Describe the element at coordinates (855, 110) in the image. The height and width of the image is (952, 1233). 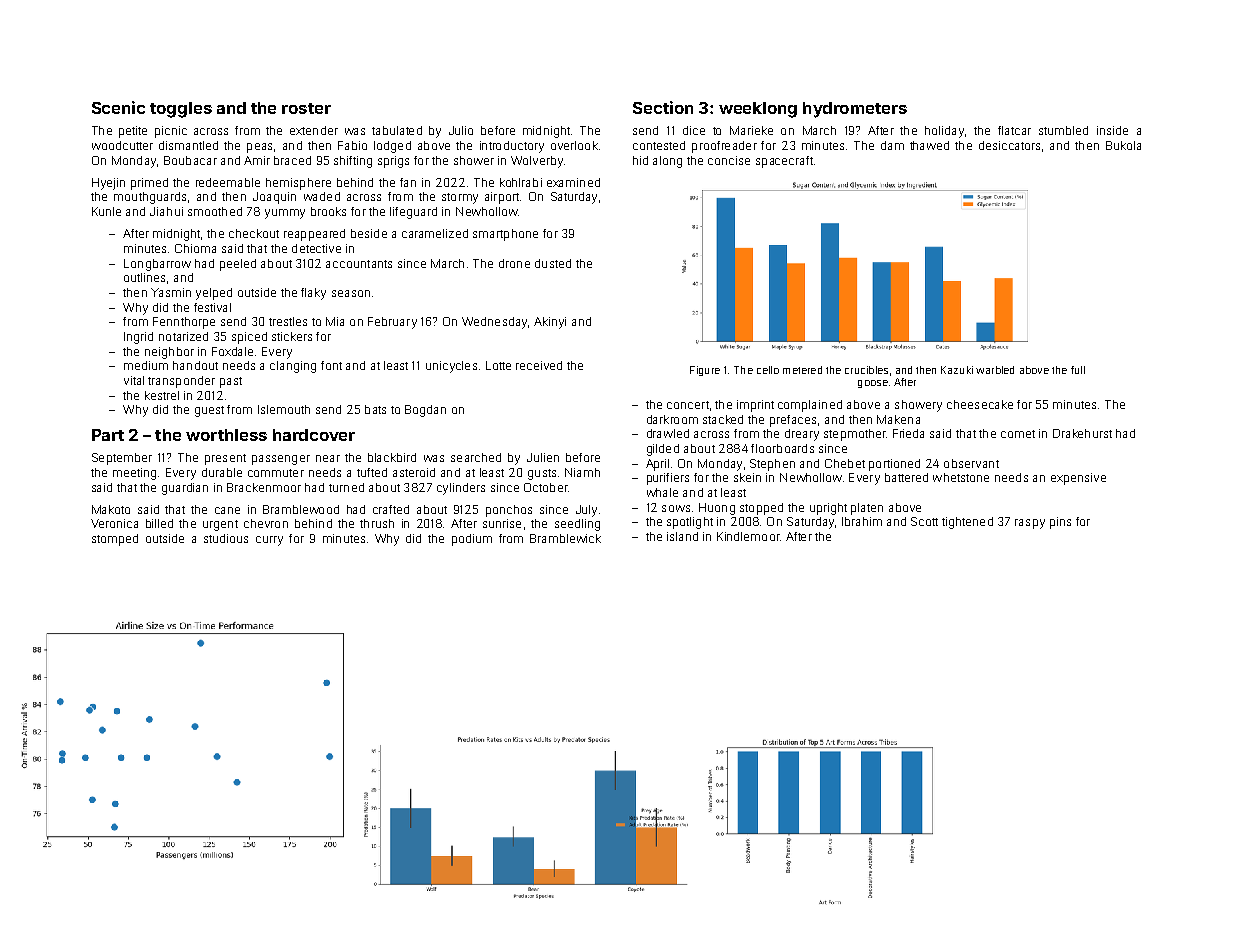
I see `hydrometers` at that location.
